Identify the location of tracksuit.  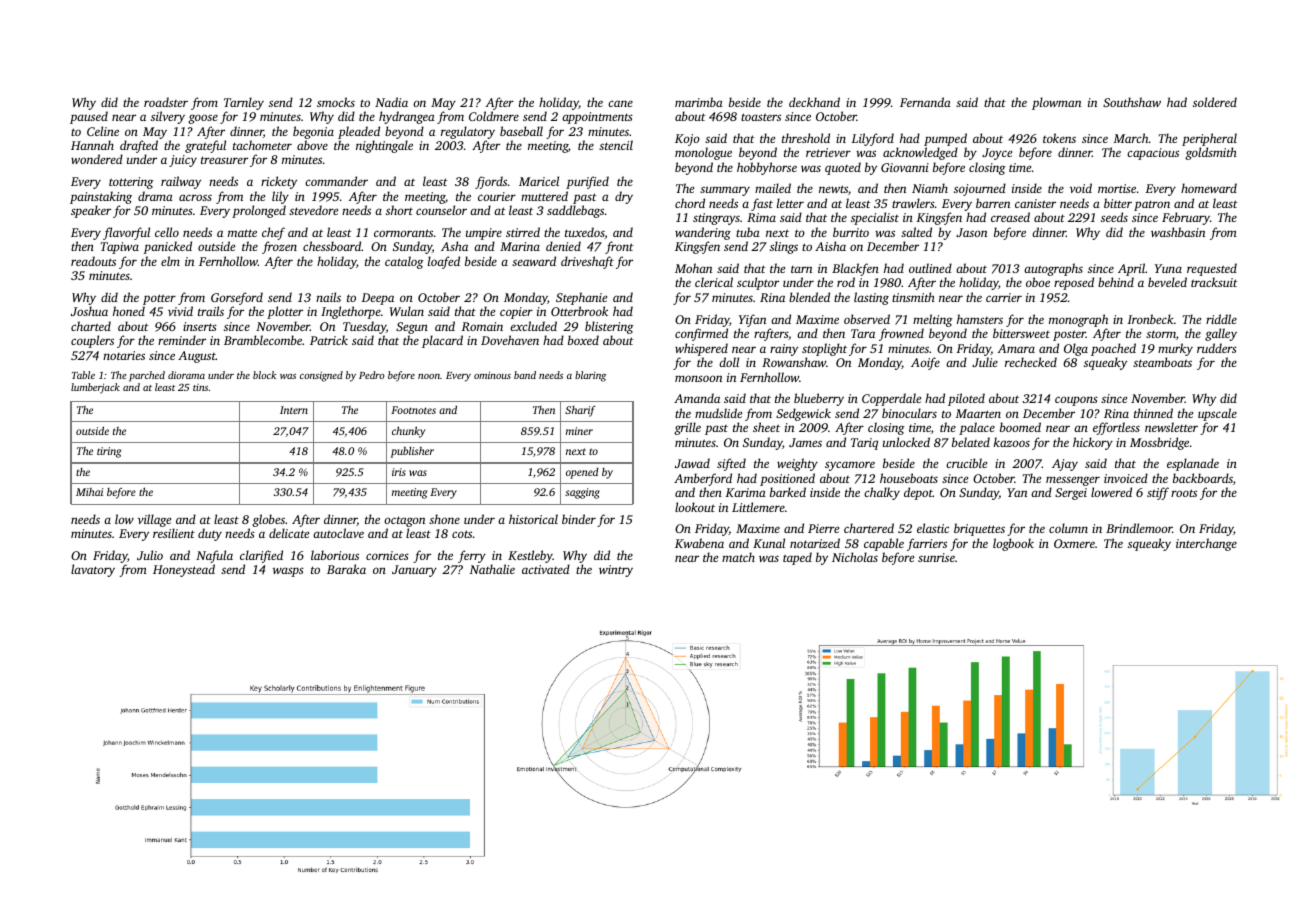
(1214, 282).
